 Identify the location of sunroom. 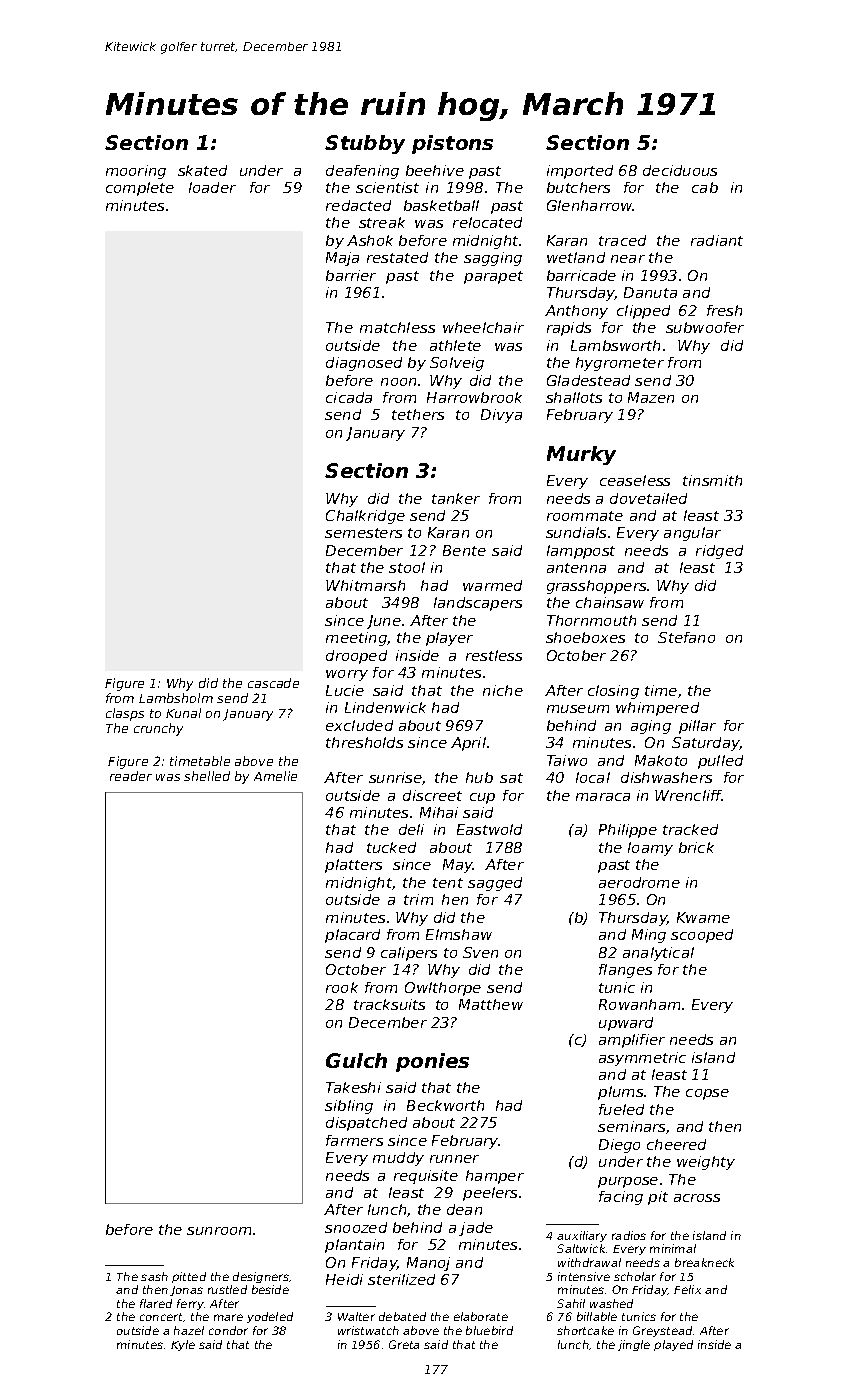
(219, 1231).
